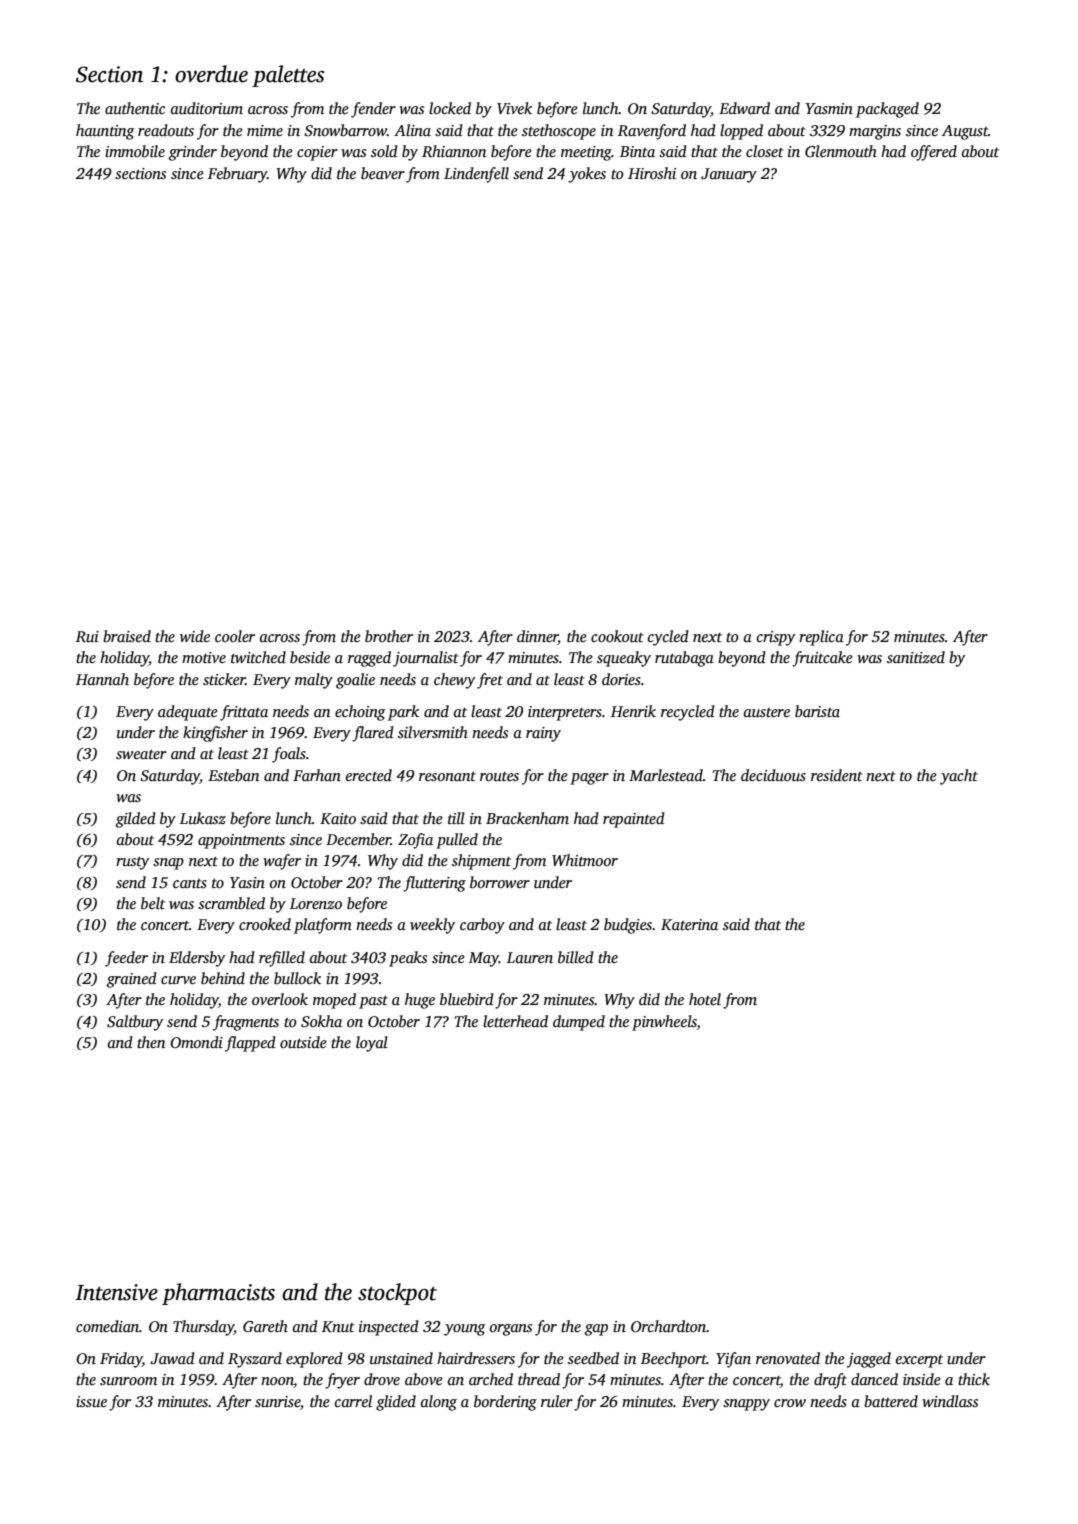  I want to click on hotel, so click(705, 999).
